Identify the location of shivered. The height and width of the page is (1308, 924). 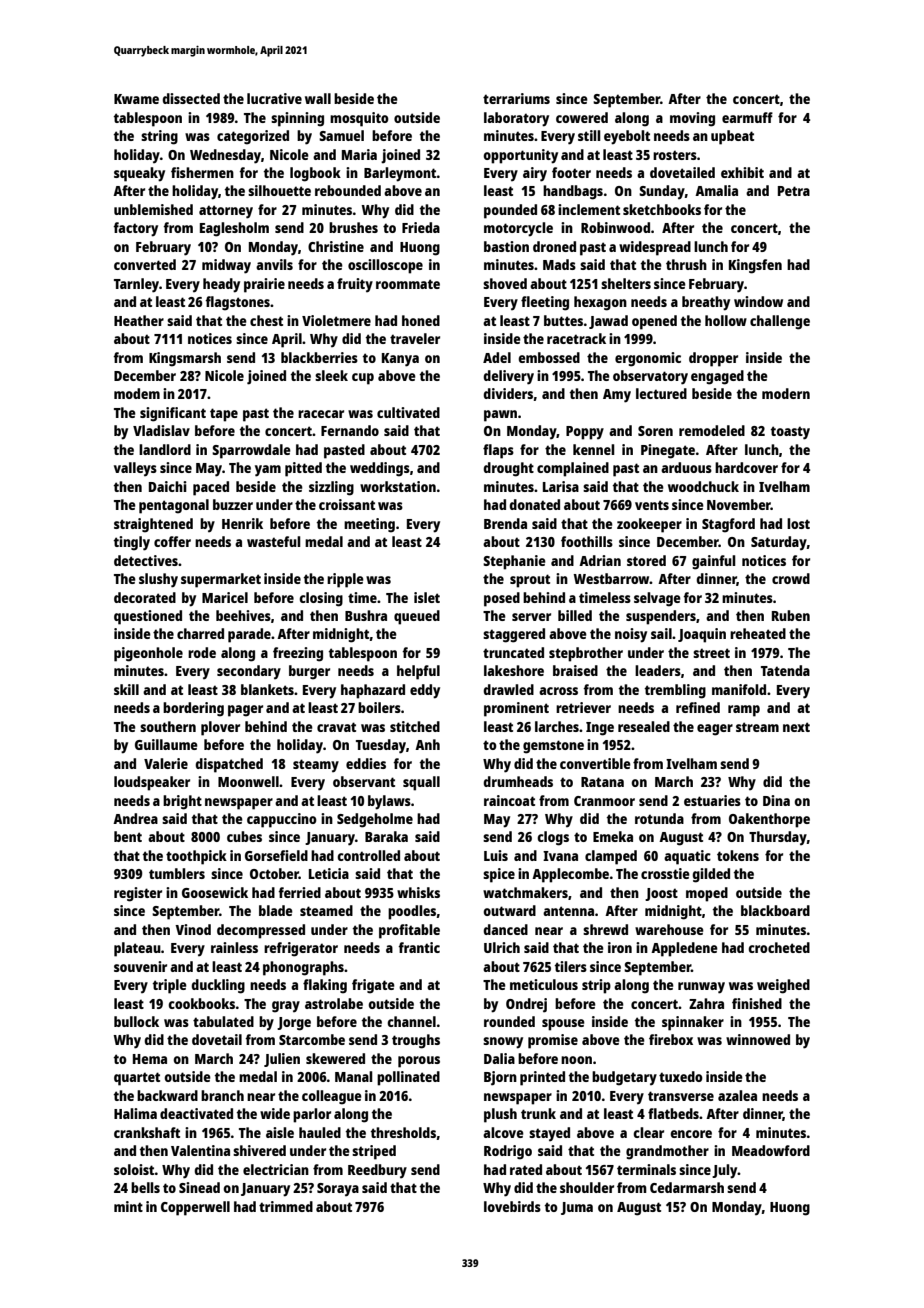
(259, 1150).
